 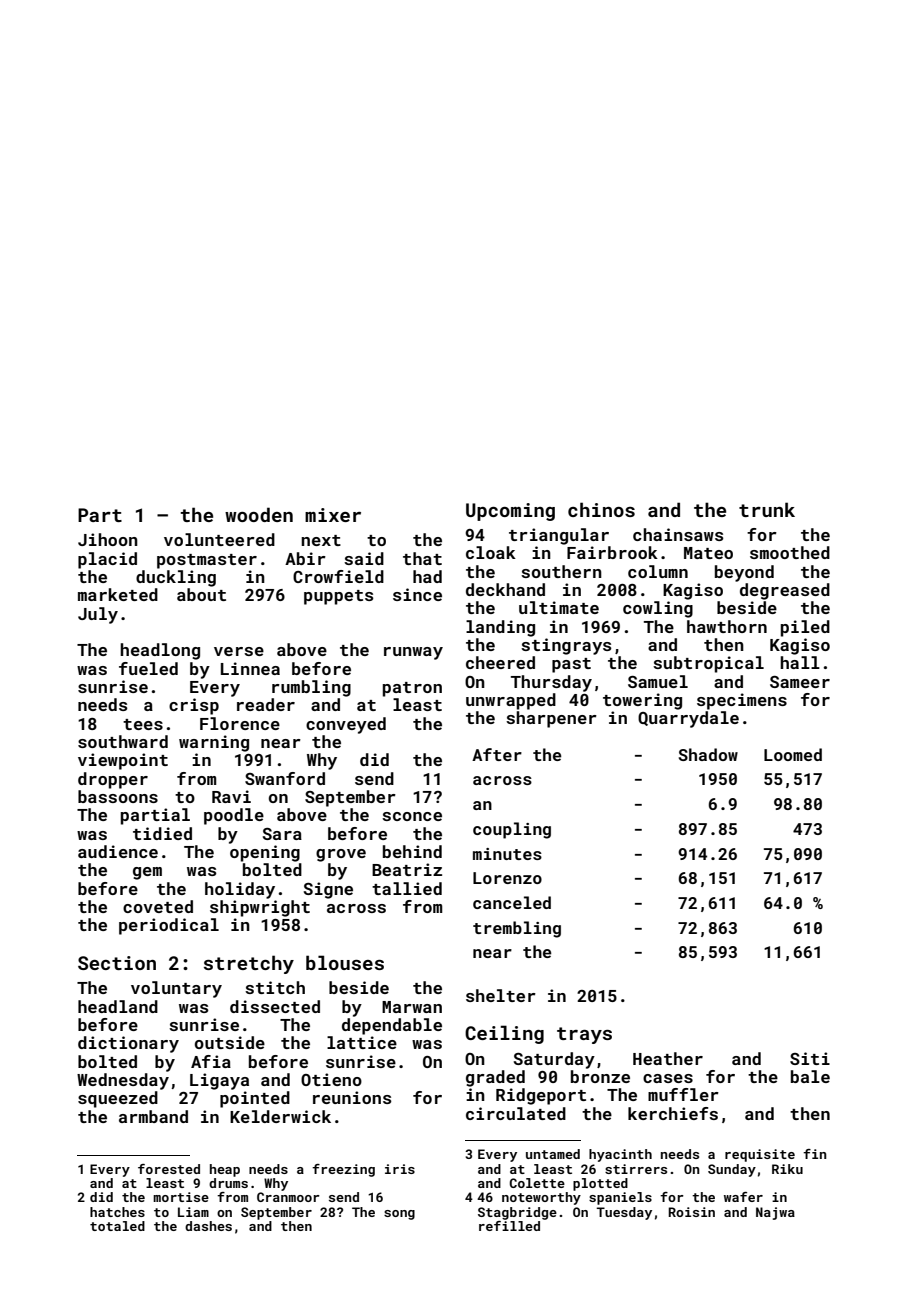 What do you see at coordinates (399, 1215) in the screenshot?
I see `song` at bounding box center [399, 1215].
